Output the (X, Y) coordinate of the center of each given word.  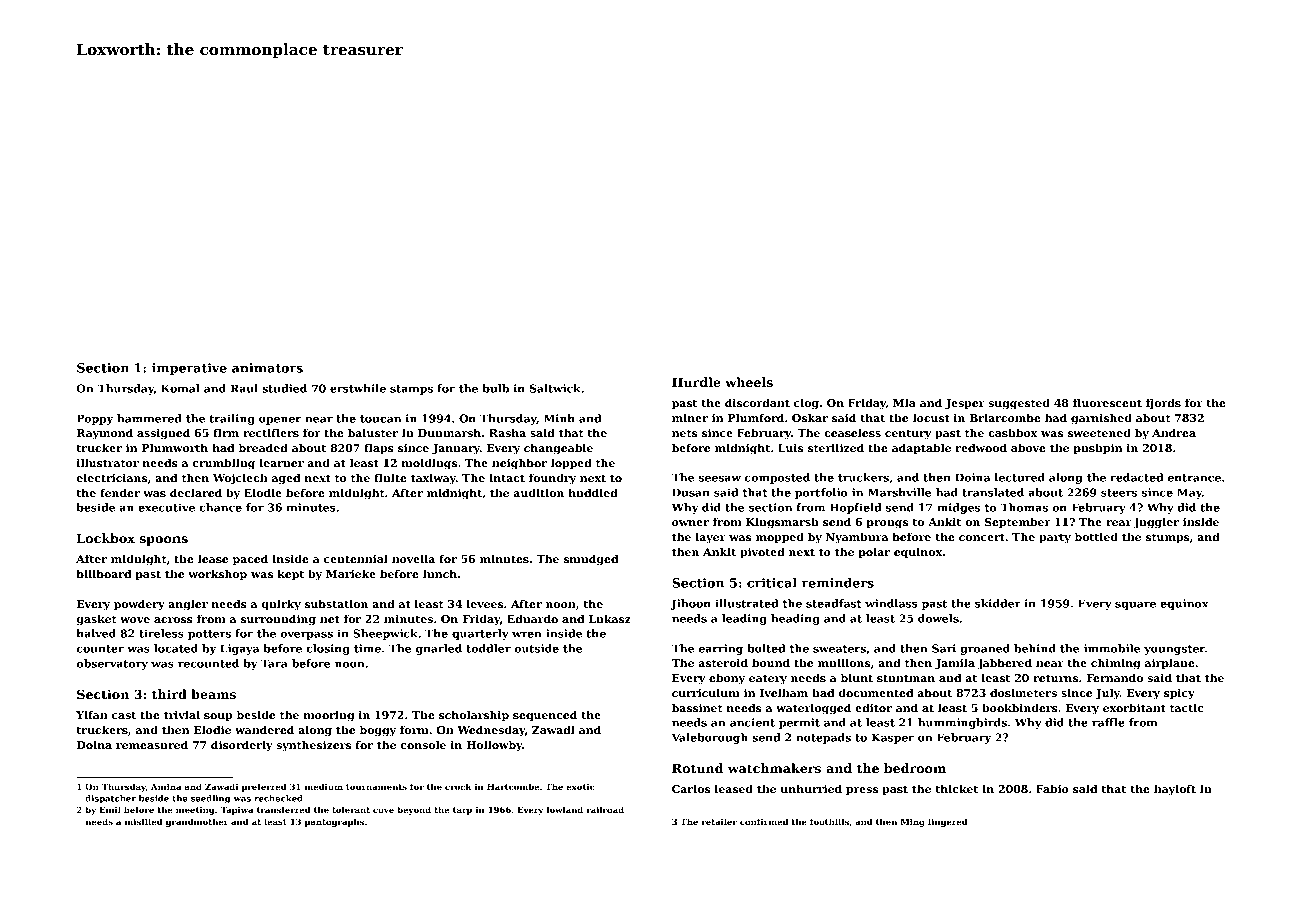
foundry (552, 479)
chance (220, 507)
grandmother (197, 822)
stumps (1167, 538)
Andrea (1174, 432)
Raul (244, 388)
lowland (564, 809)
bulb (495, 388)
